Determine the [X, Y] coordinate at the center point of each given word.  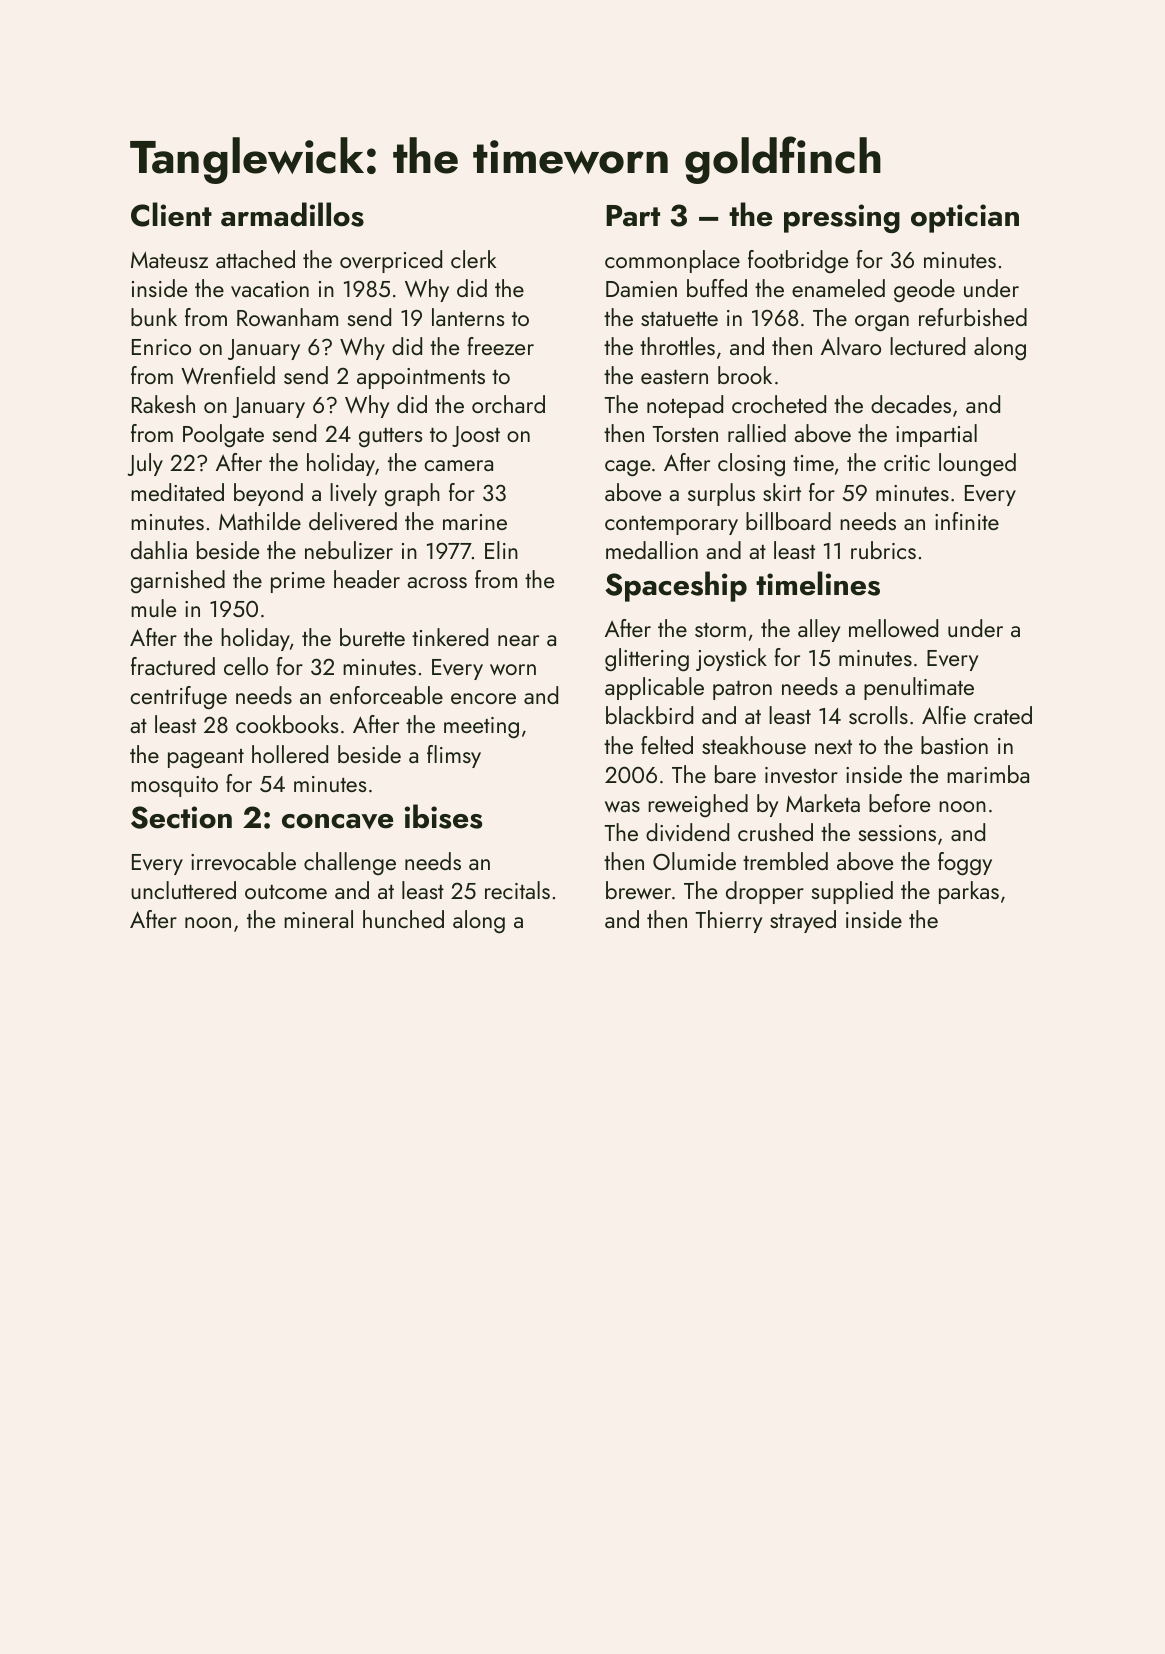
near [518, 640]
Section [181, 817]
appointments [421, 378]
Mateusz [169, 260]
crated [1003, 715]
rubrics [883, 550]
